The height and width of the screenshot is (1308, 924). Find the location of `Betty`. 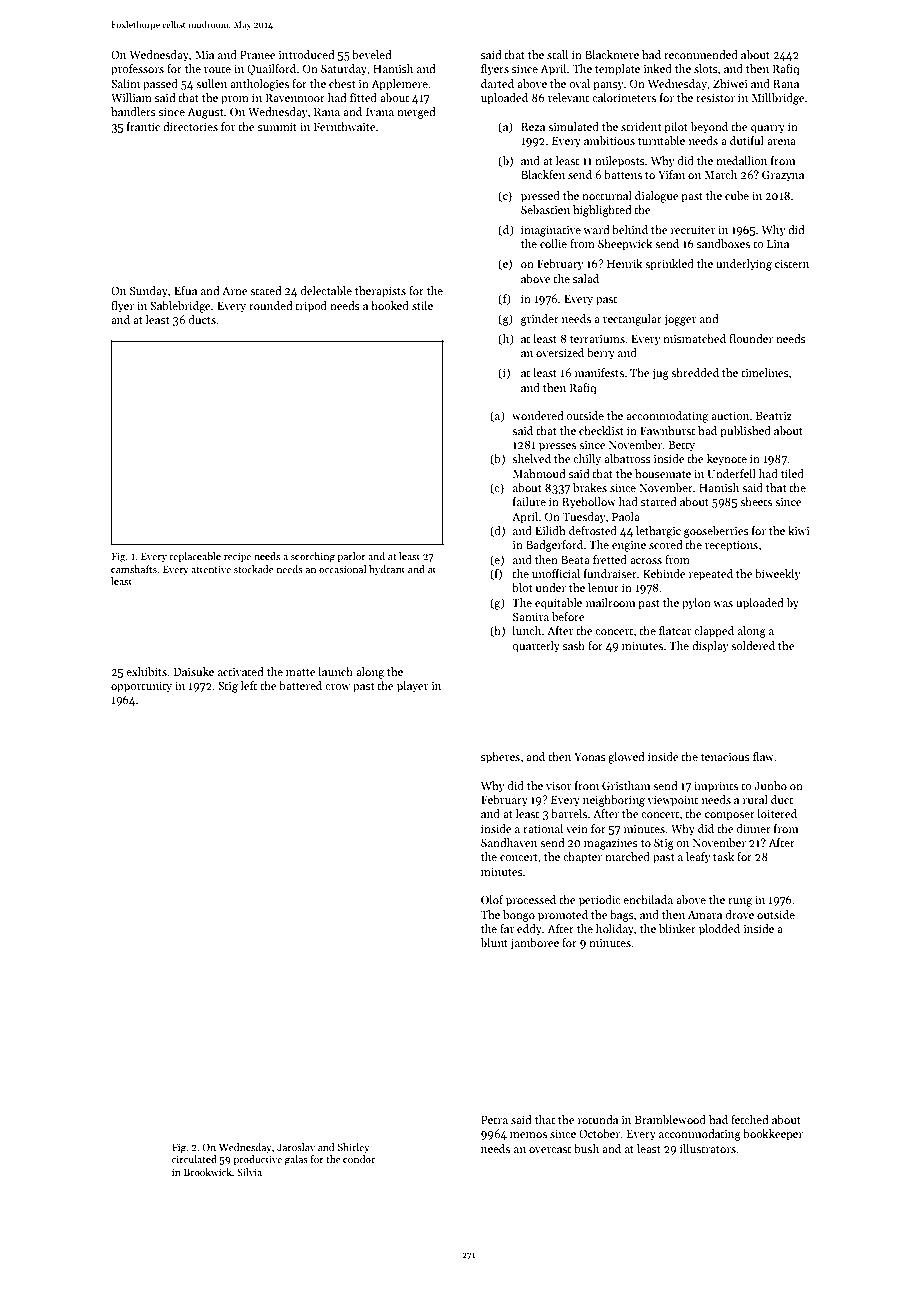

Betty is located at coordinates (681, 446).
